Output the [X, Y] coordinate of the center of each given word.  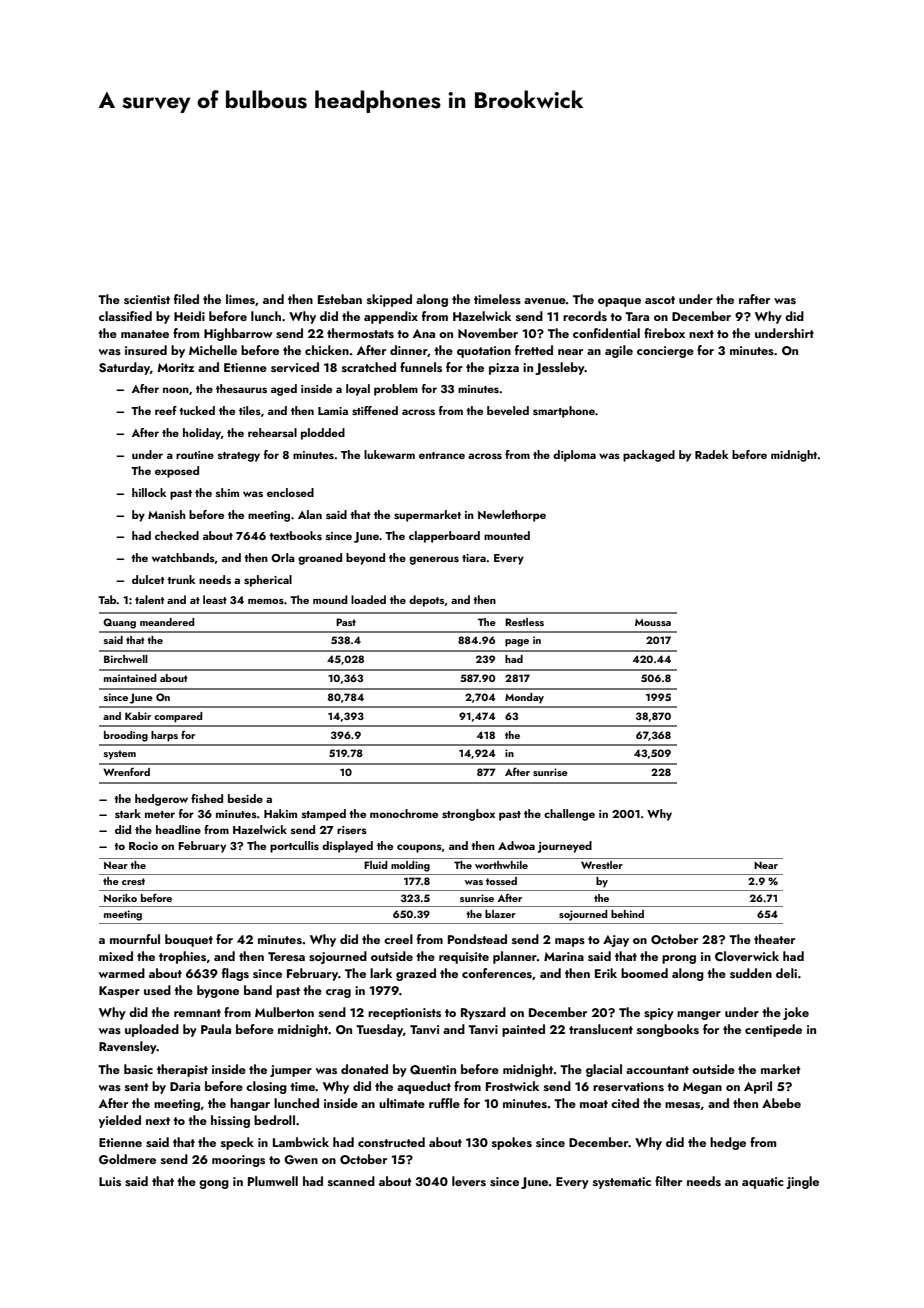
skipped [389, 300]
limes [240, 299]
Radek [711, 454]
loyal [358, 390]
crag [338, 993]
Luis [110, 1181]
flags [235, 974]
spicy [659, 1014]
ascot [660, 300]
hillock [149, 492]
